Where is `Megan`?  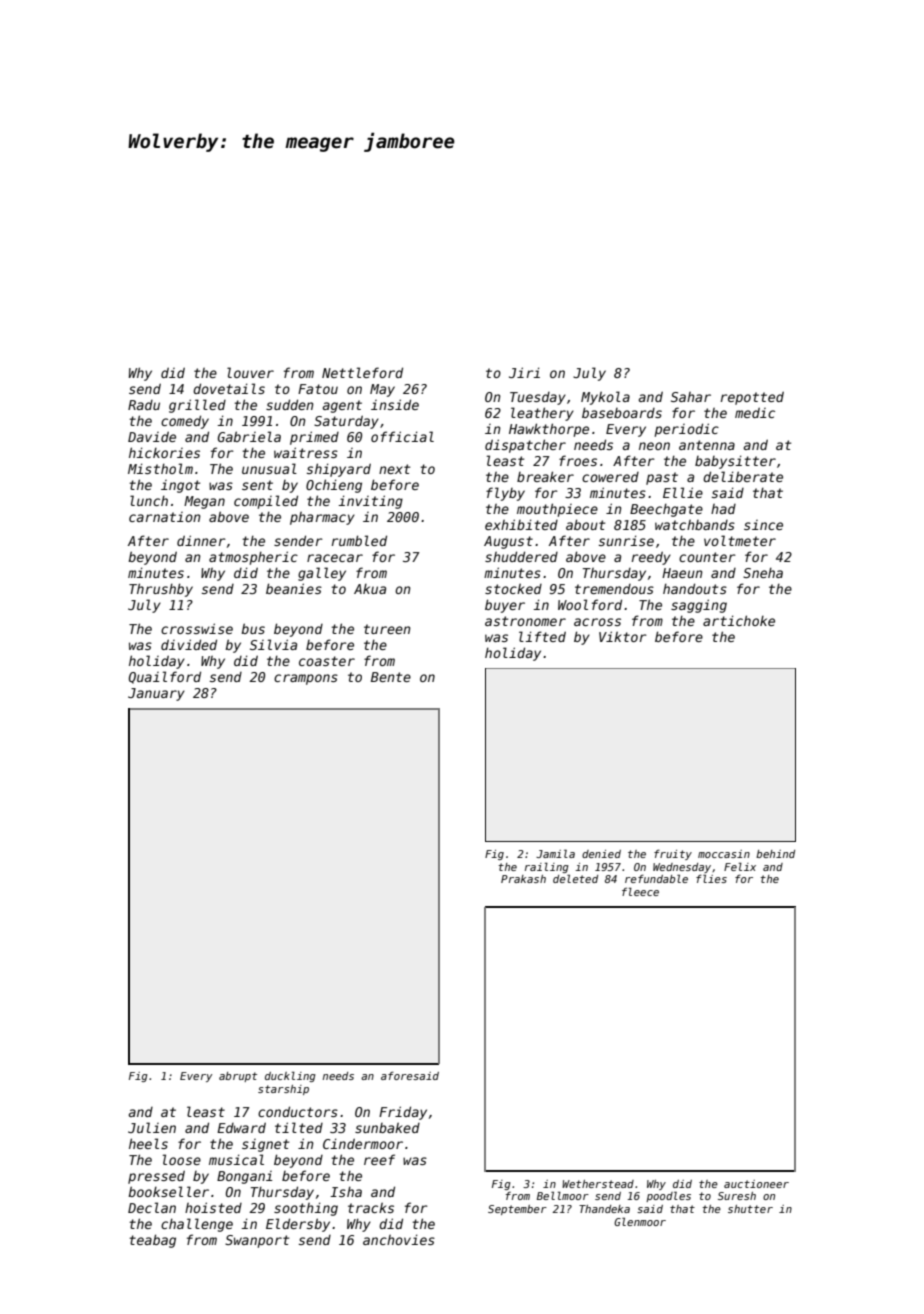
Megan is located at coordinates (204, 502).
